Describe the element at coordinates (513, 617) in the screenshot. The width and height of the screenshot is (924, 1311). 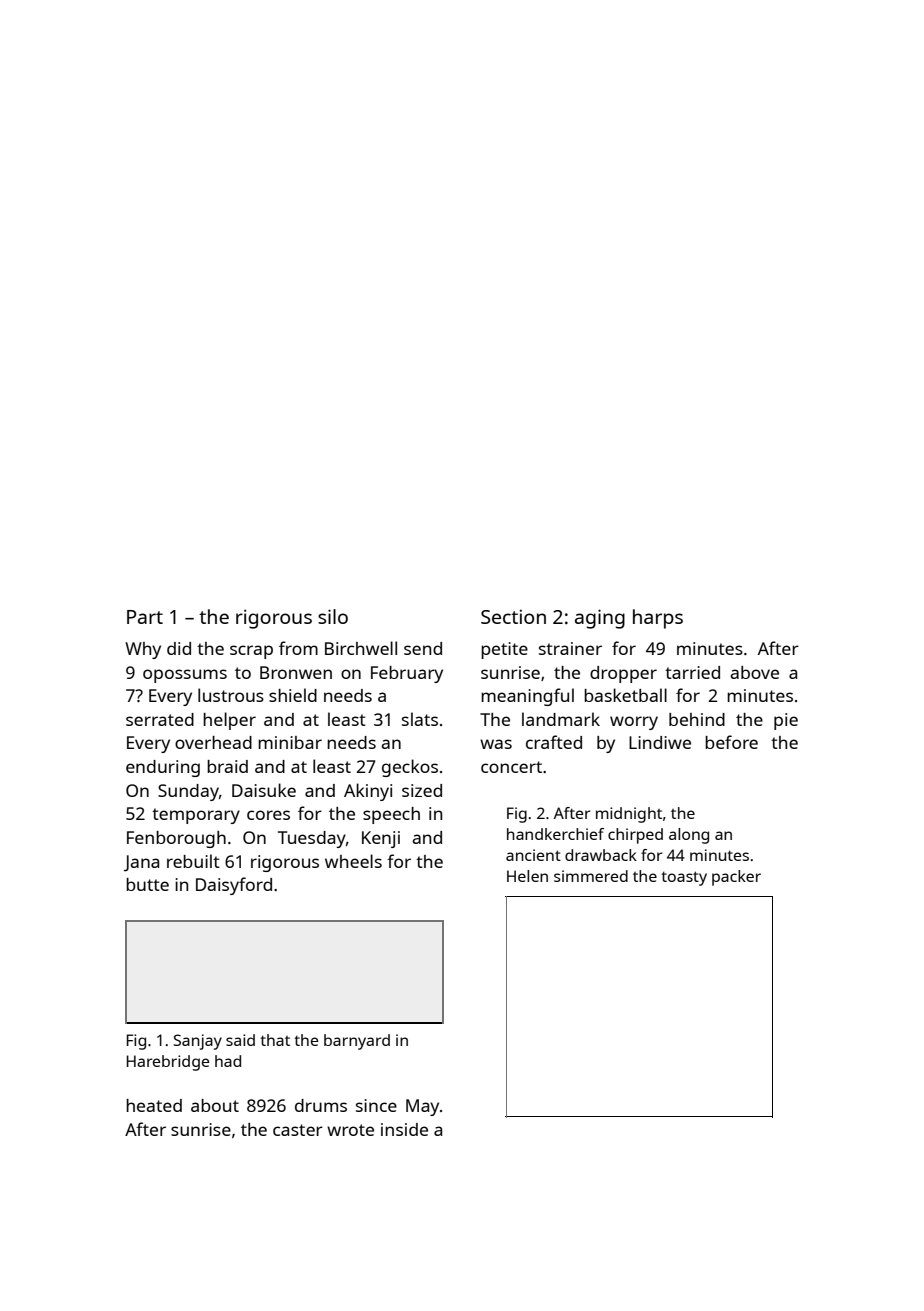
I see `Section` at that location.
